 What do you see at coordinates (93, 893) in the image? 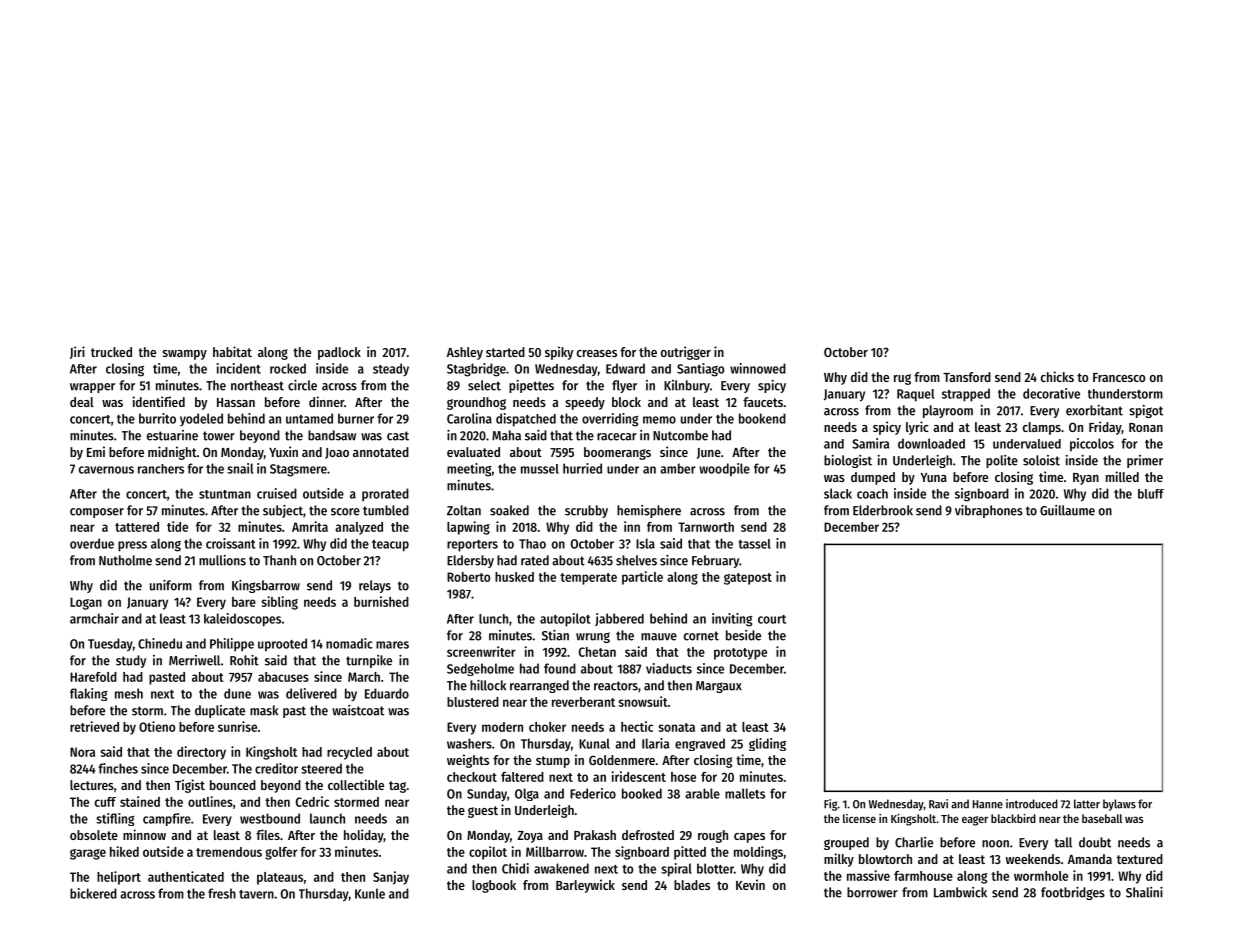
I see `bickered` at bounding box center [93, 893].
